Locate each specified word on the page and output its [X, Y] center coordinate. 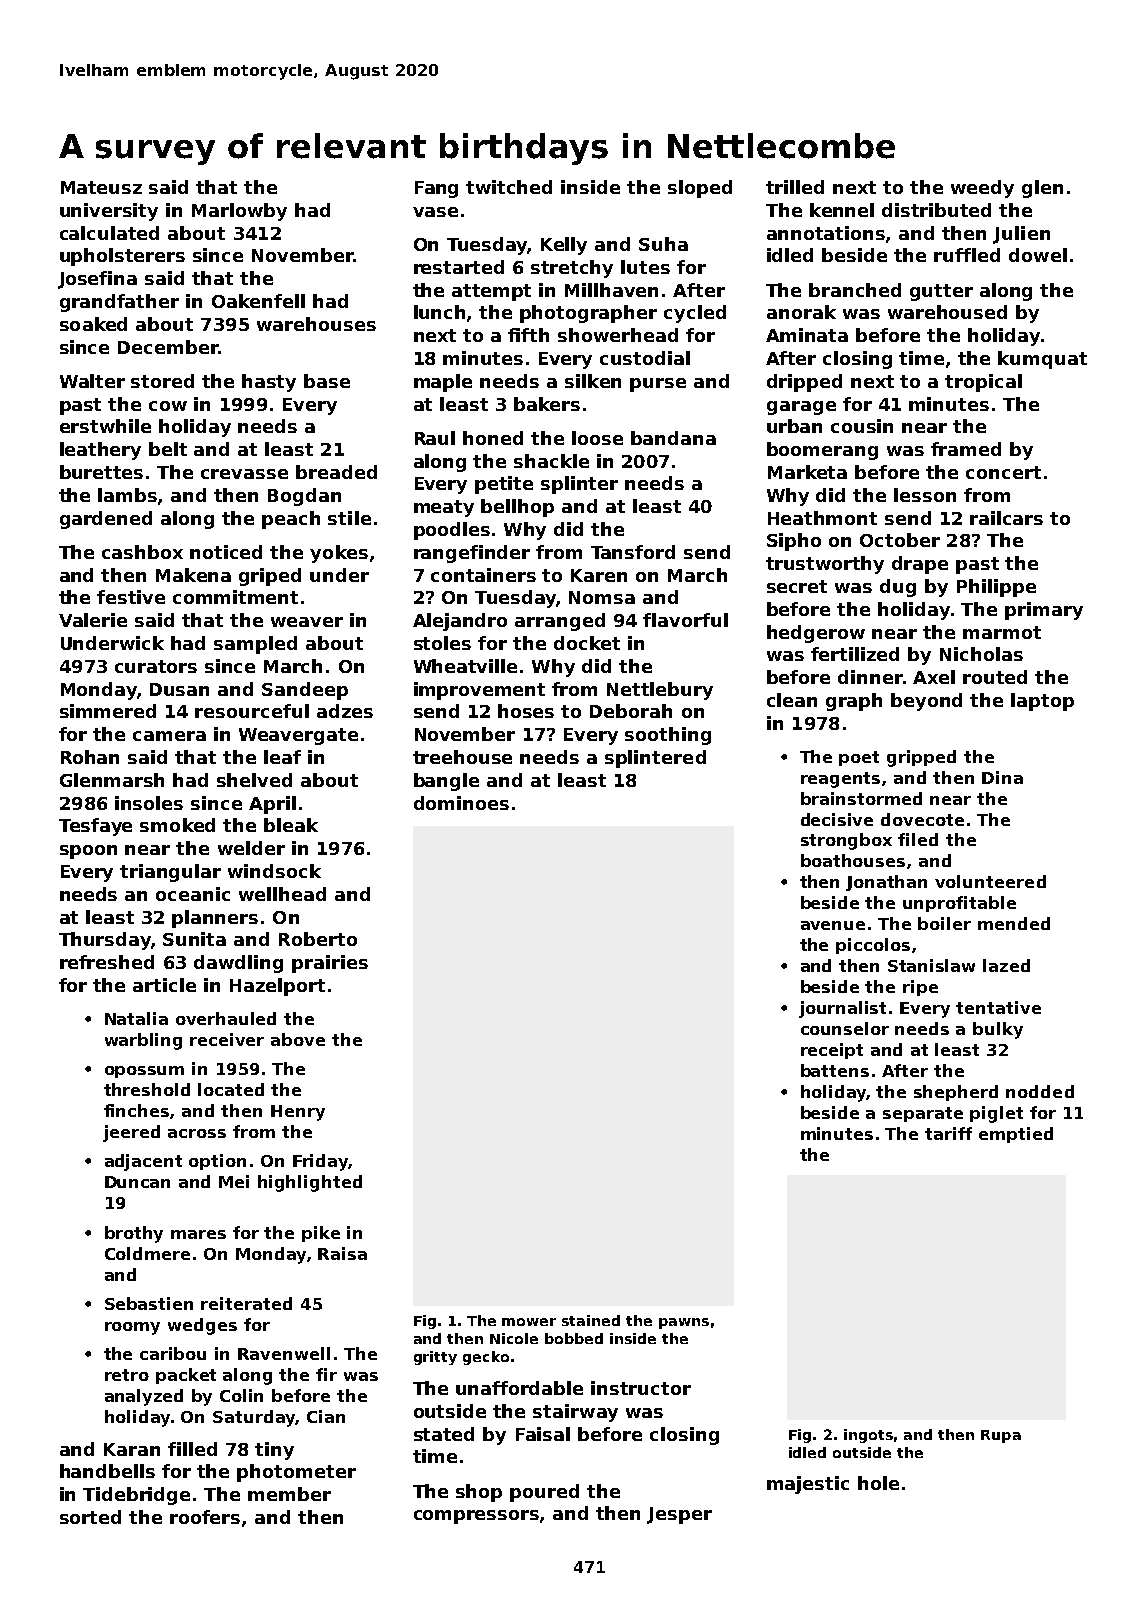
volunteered [990, 881]
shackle [551, 461]
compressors [476, 1517]
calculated [109, 233]
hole [878, 1483]
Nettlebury [660, 691]
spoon [88, 852]
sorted [90, 1517]
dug [898, 588]
